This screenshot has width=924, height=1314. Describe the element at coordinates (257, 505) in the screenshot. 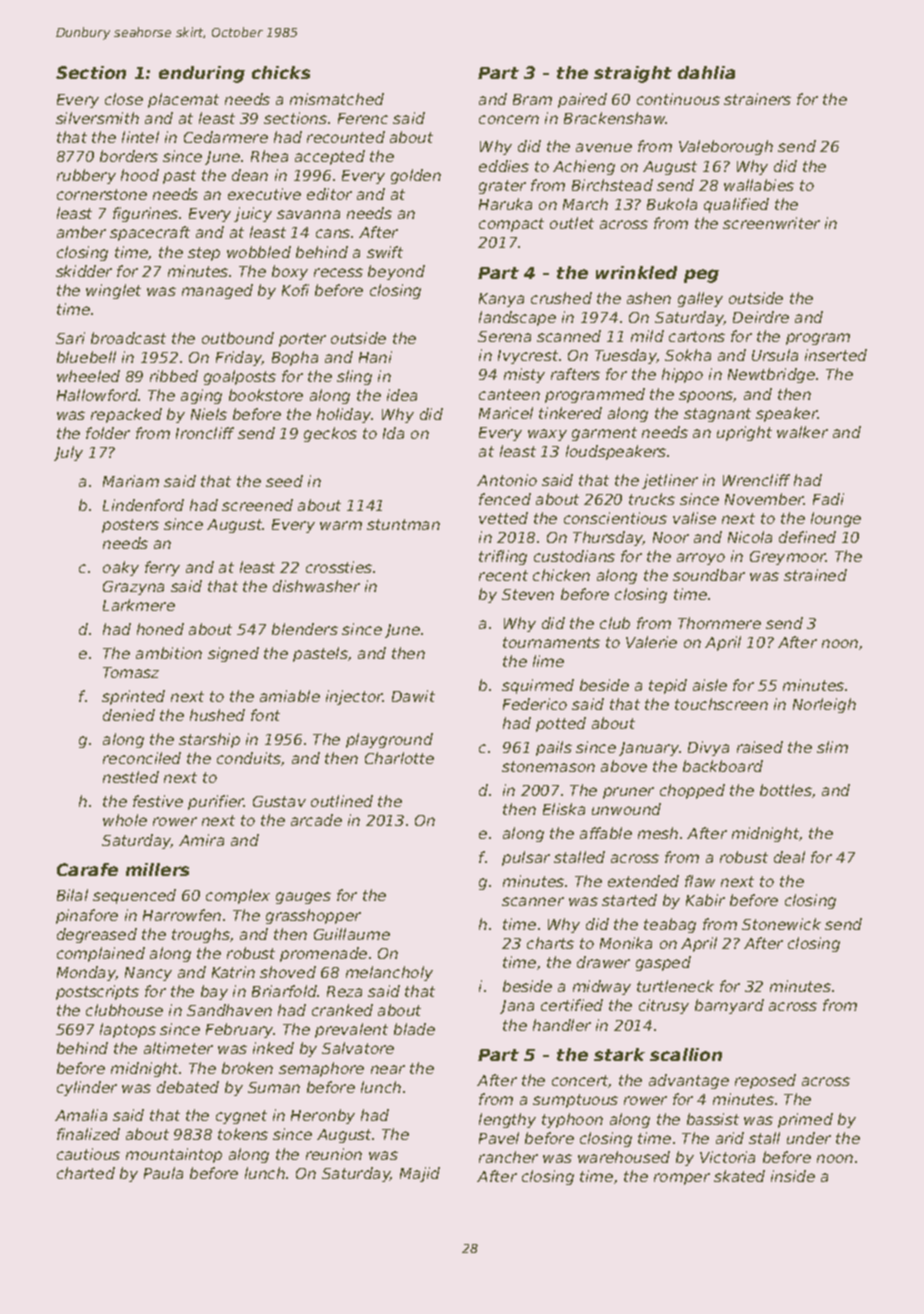

I see `screened` at that location.
